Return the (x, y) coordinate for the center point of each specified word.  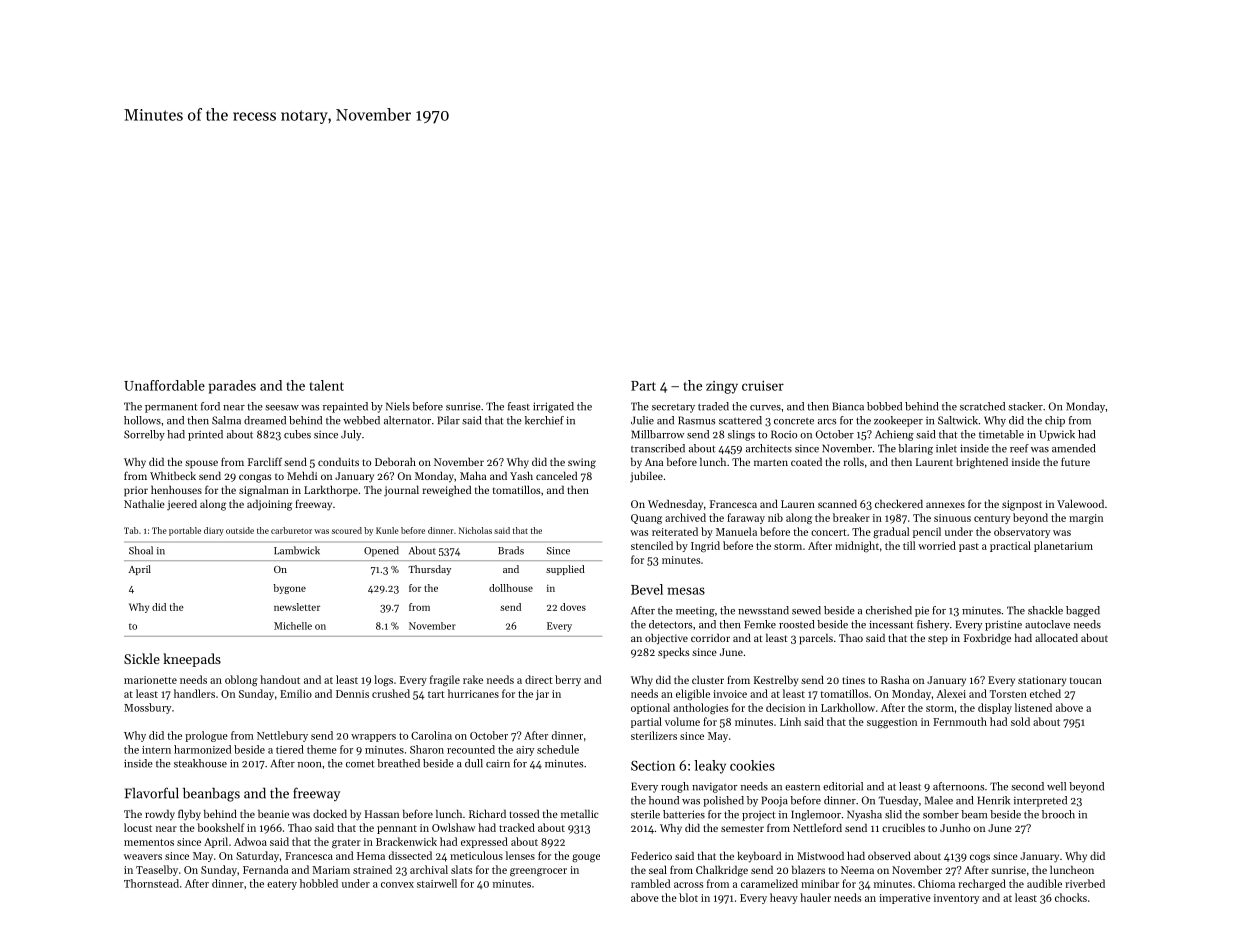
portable (185, 531)
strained (372, 869)
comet (360, 764)
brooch (1058, 814)
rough (675, 787)
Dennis (352, 694)
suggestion (892, 723)
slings (741, 435)
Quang (646, 519)
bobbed (884, 406)
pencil (927, 532)
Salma (226, 420)
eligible (693, 694)
